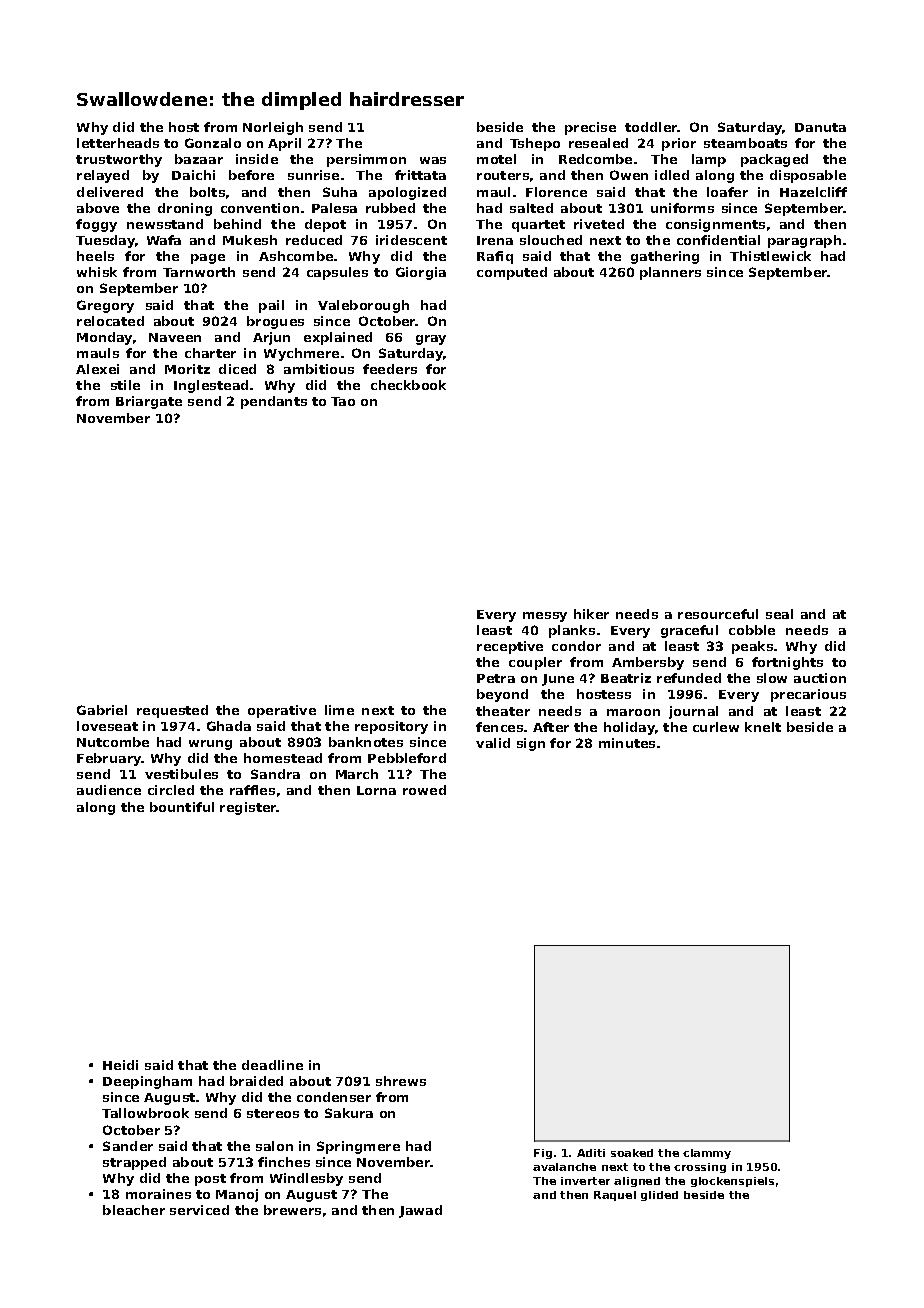 The height and width of the page is (1308, 924). I want to click on precise, so click(590, 128).
